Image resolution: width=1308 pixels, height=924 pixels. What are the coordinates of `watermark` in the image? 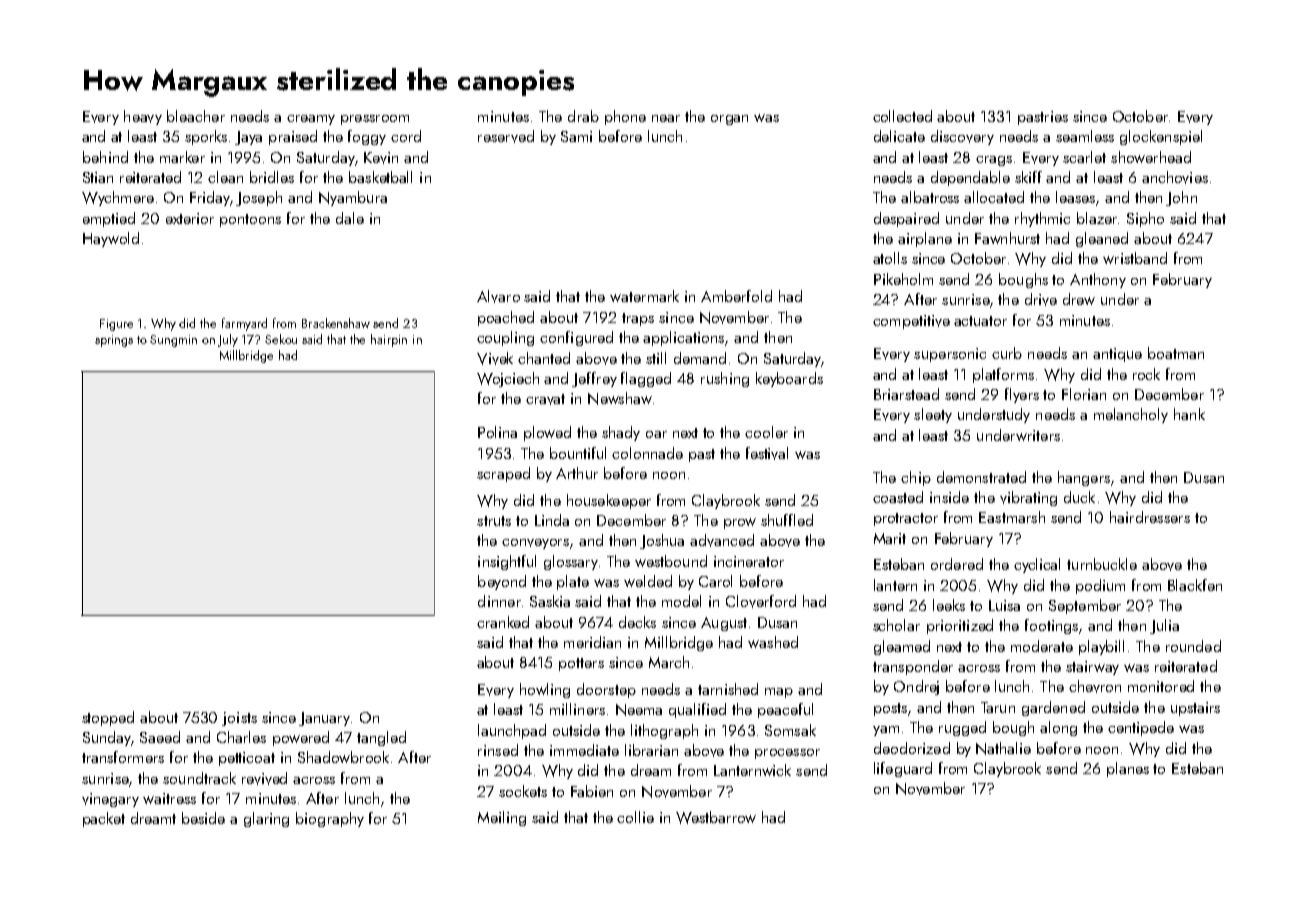 It's located at (644, 296).
